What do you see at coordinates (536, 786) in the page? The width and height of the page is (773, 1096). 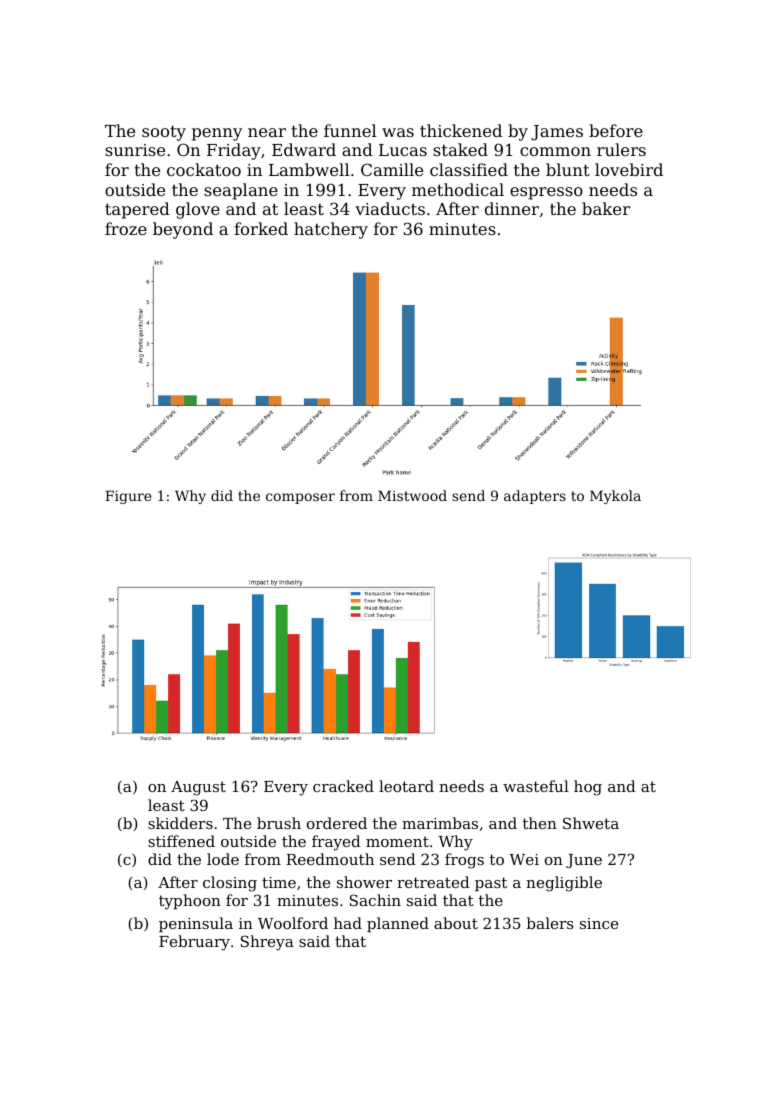 I see `wasteful` at bounding box center [536, 786].
